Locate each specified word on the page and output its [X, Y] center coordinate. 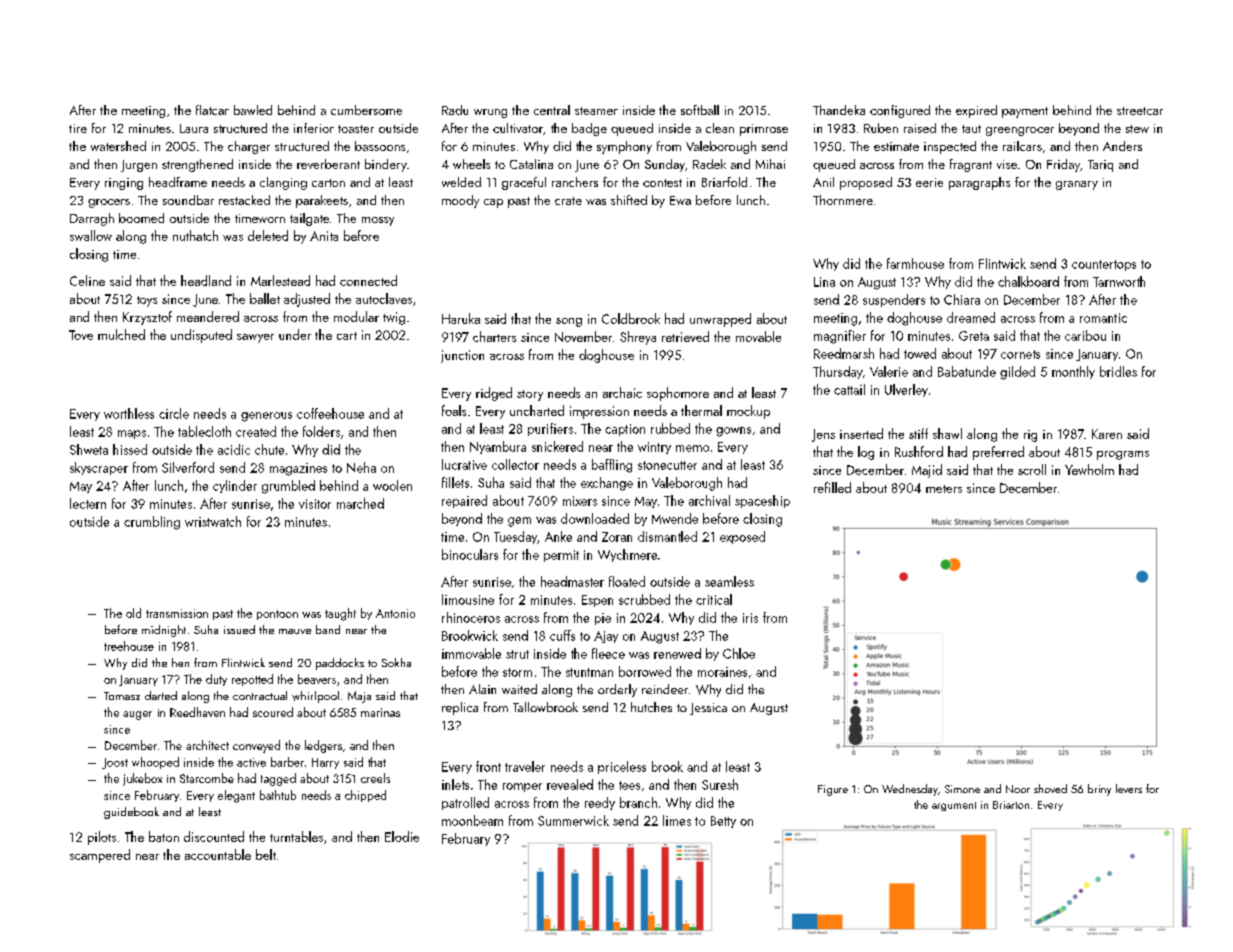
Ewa [680, 200]
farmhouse [915, 263]
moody [460, 201]
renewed [677, 653]
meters [944, 489]
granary [1077, 185]
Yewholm [1089, 469]
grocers [109, 203]
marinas [380, 712]
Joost [115, 763]
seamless [729, 581]
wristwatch [213, 521]
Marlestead [280, 280]
